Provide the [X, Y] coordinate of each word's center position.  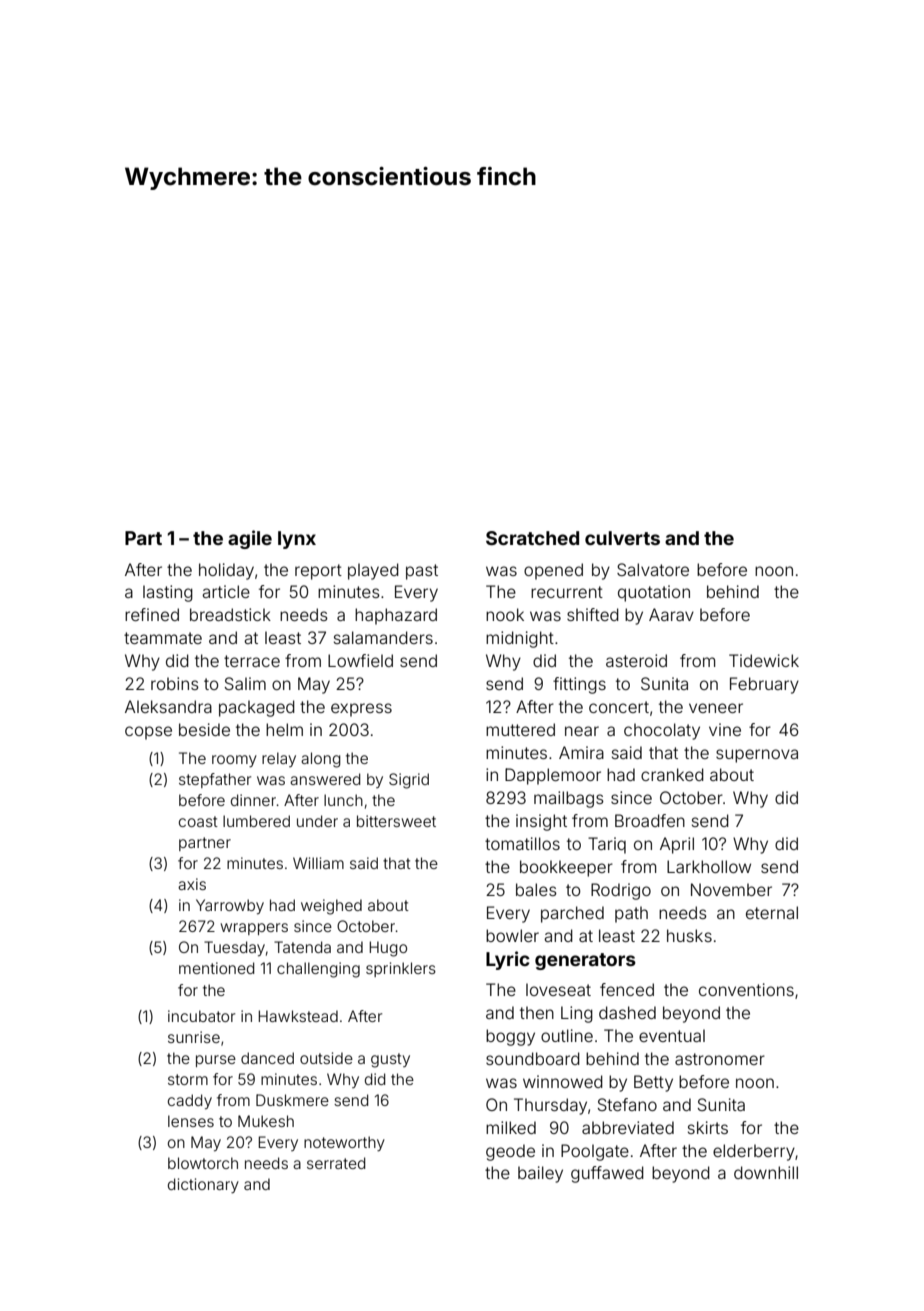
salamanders [383, 637]
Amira [581, 752]
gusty [390, 1060]
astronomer [720, 1059]
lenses [191, 1121]
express [361, 710]
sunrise [194, 1037]
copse [148, 733]
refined [152, 614]
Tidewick [764, 660]
